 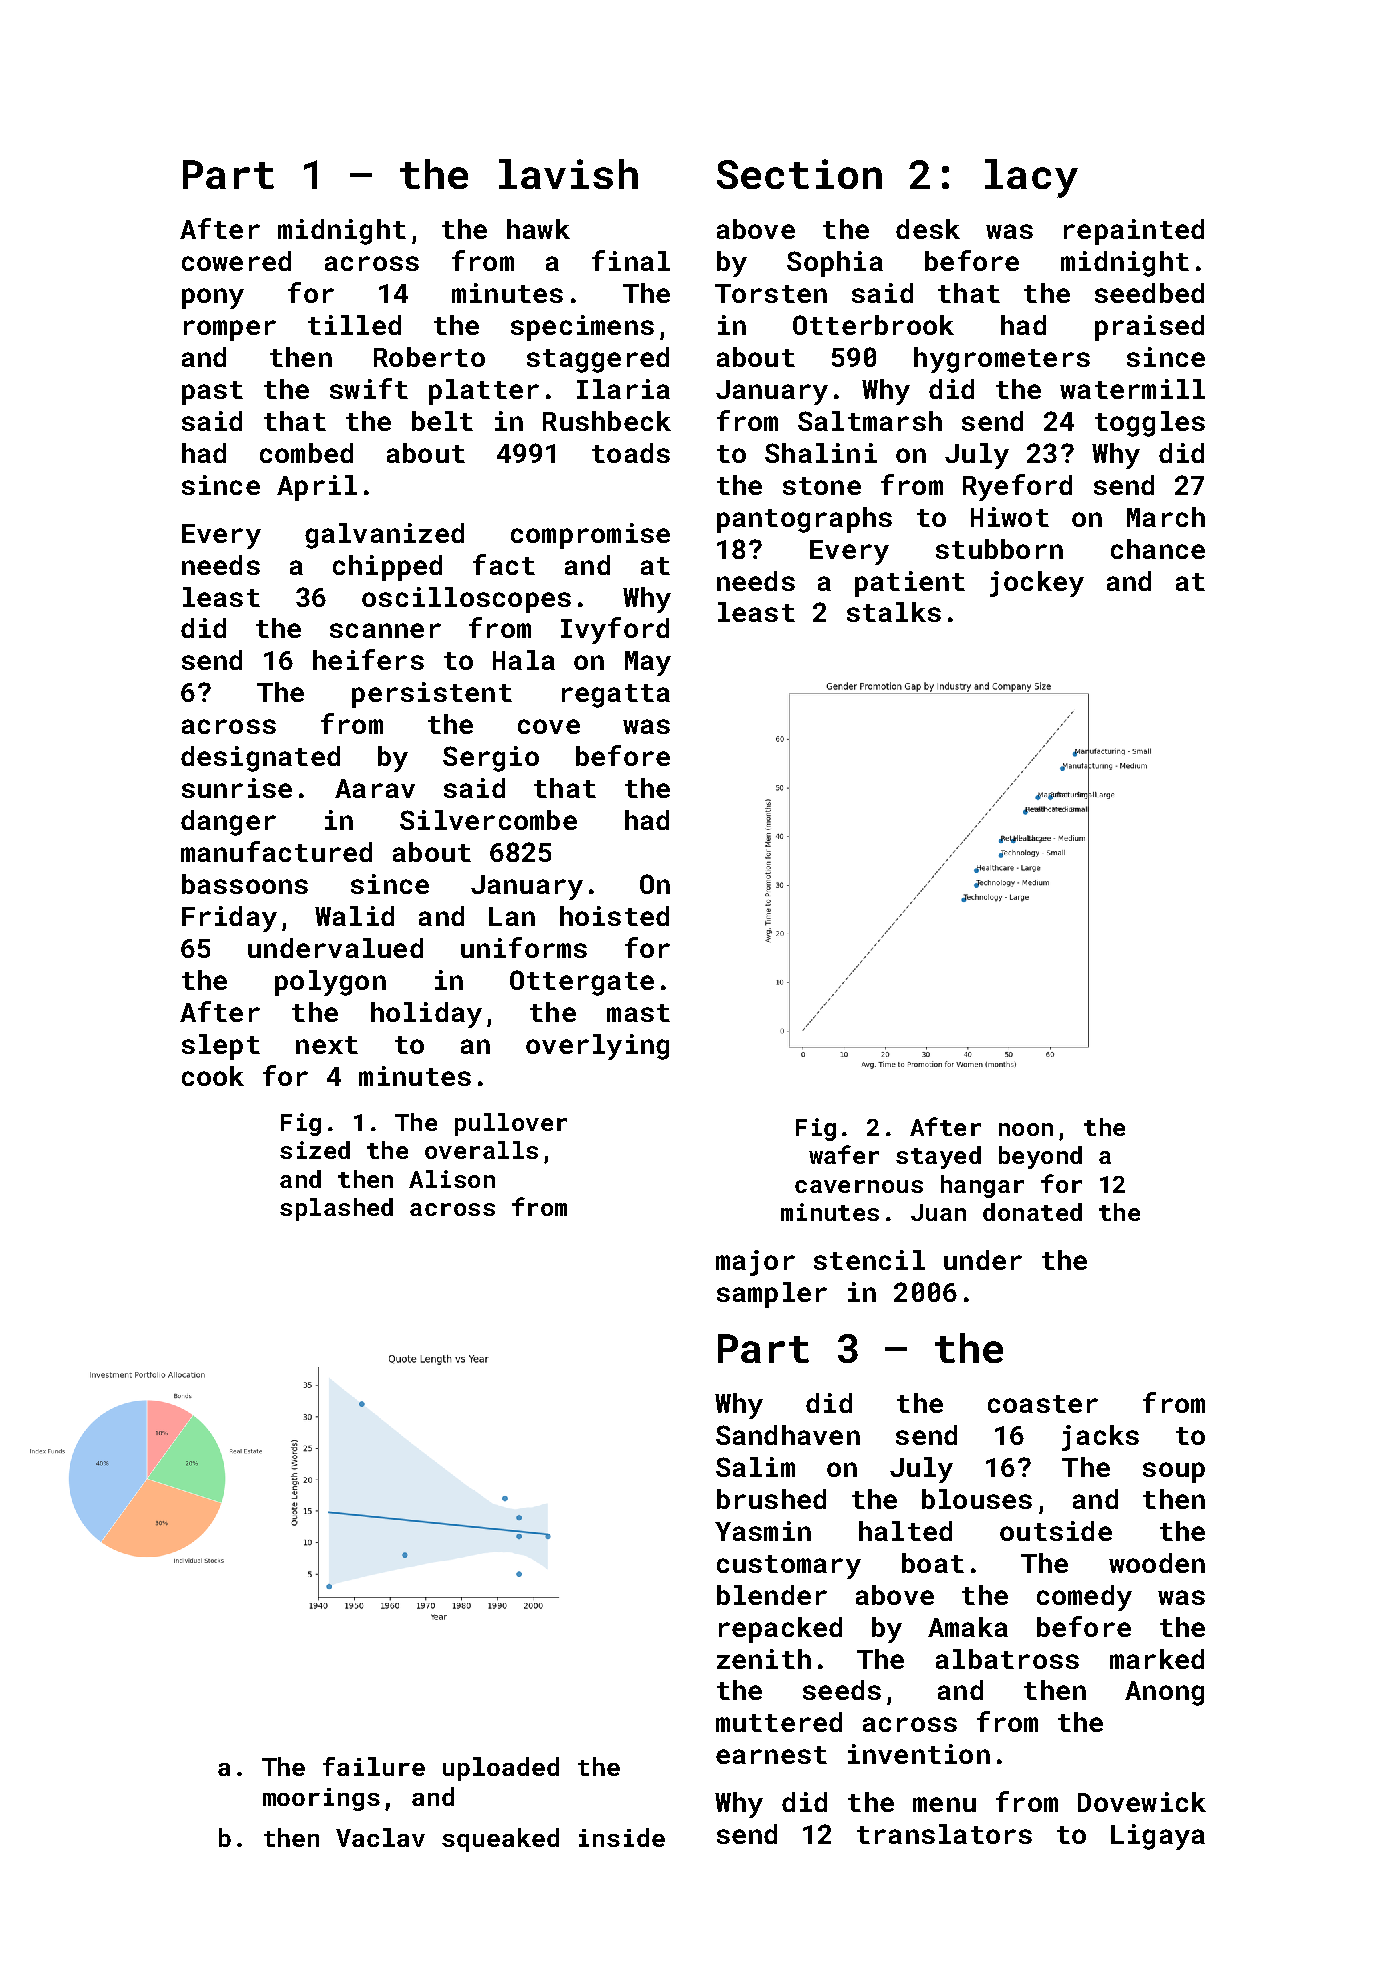 I want to click on beyond, so click(x=1040, y=1157).
